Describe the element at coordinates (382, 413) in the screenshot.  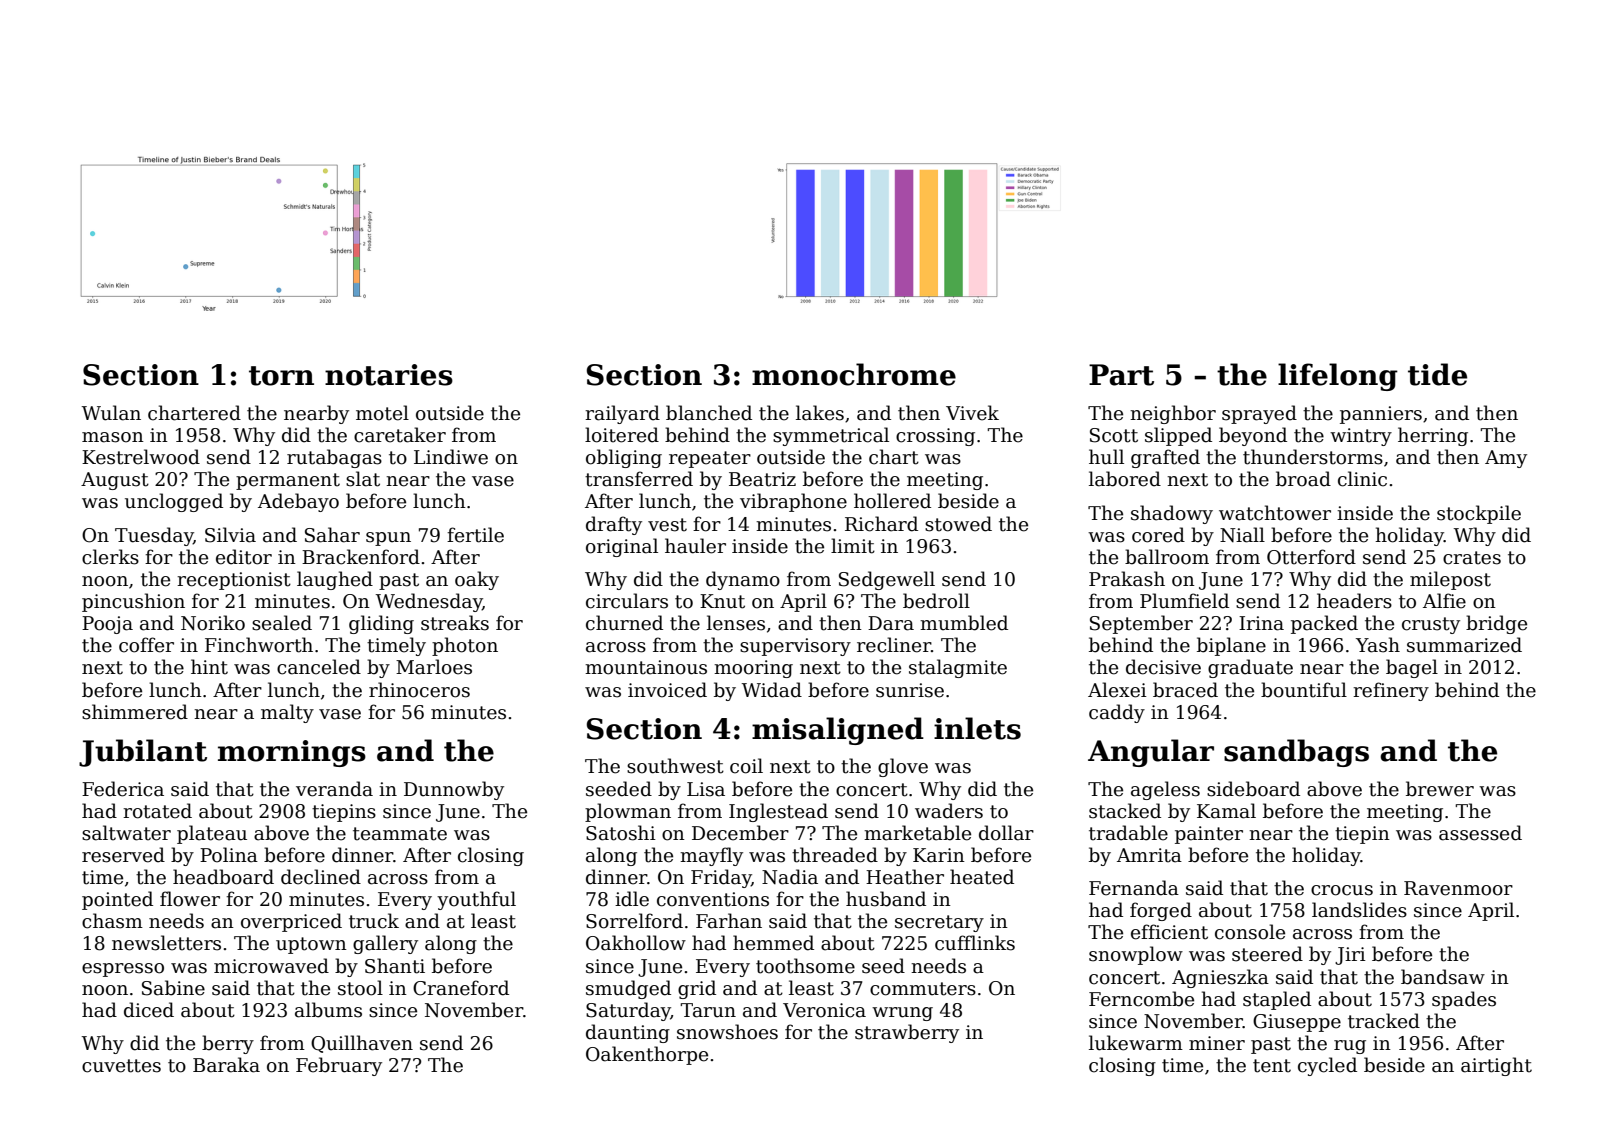
I see `motel` at that location.
